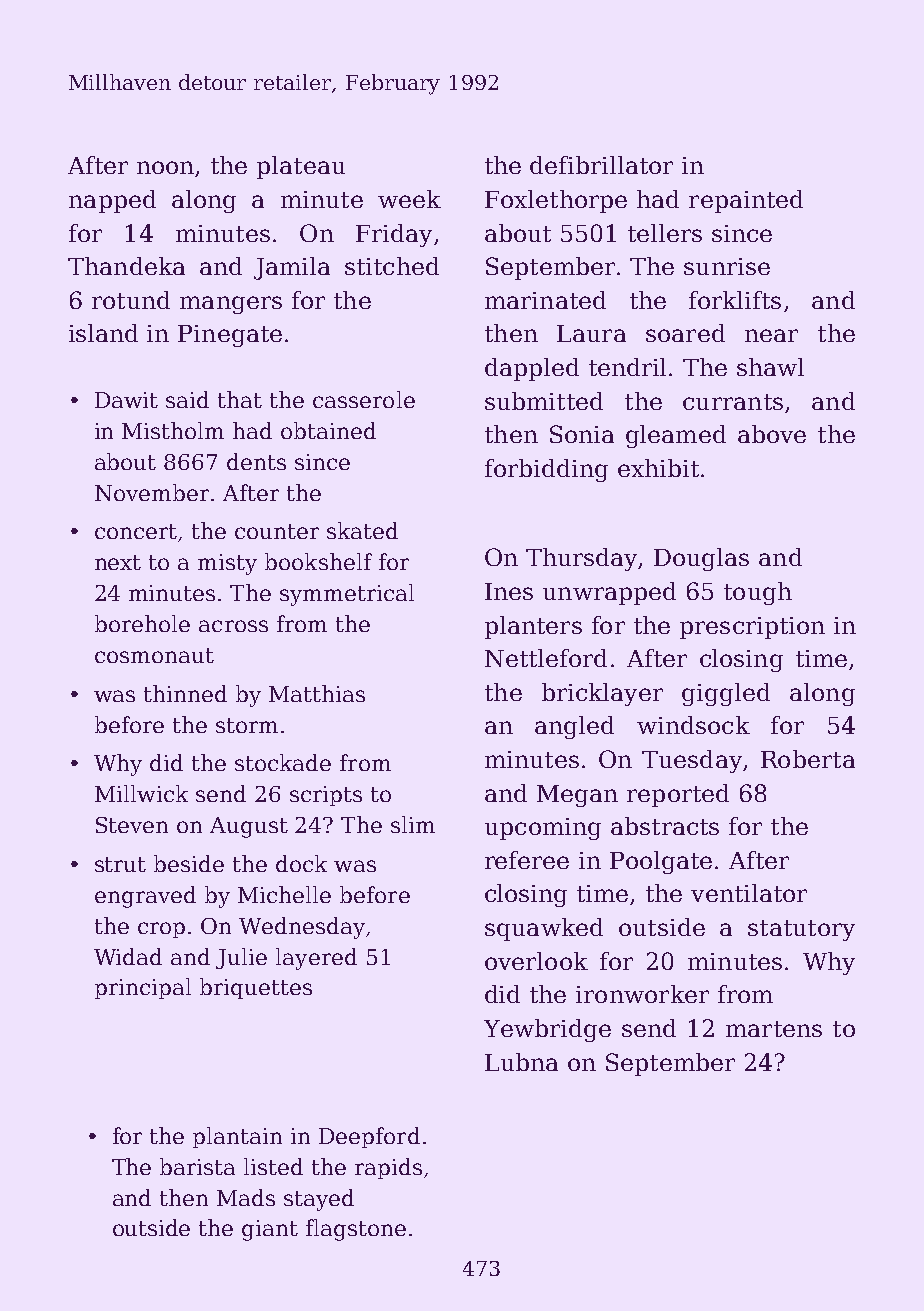  Describe the element at coordinates (602, 694) in the document. I see `bricklayer` at that location.
